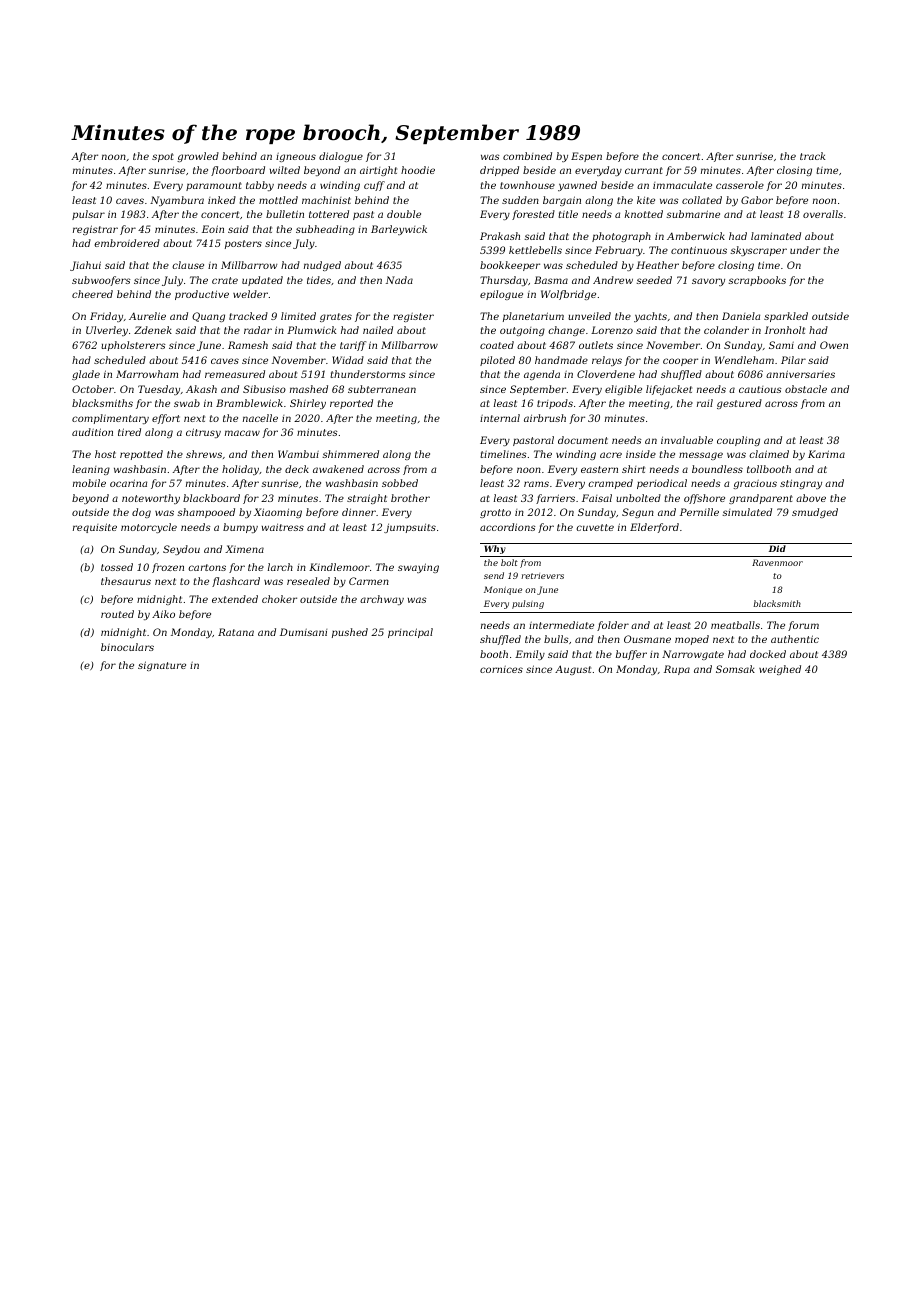 This page has width=924, height=1308. I want to click on requisite, so click(95, 528).
